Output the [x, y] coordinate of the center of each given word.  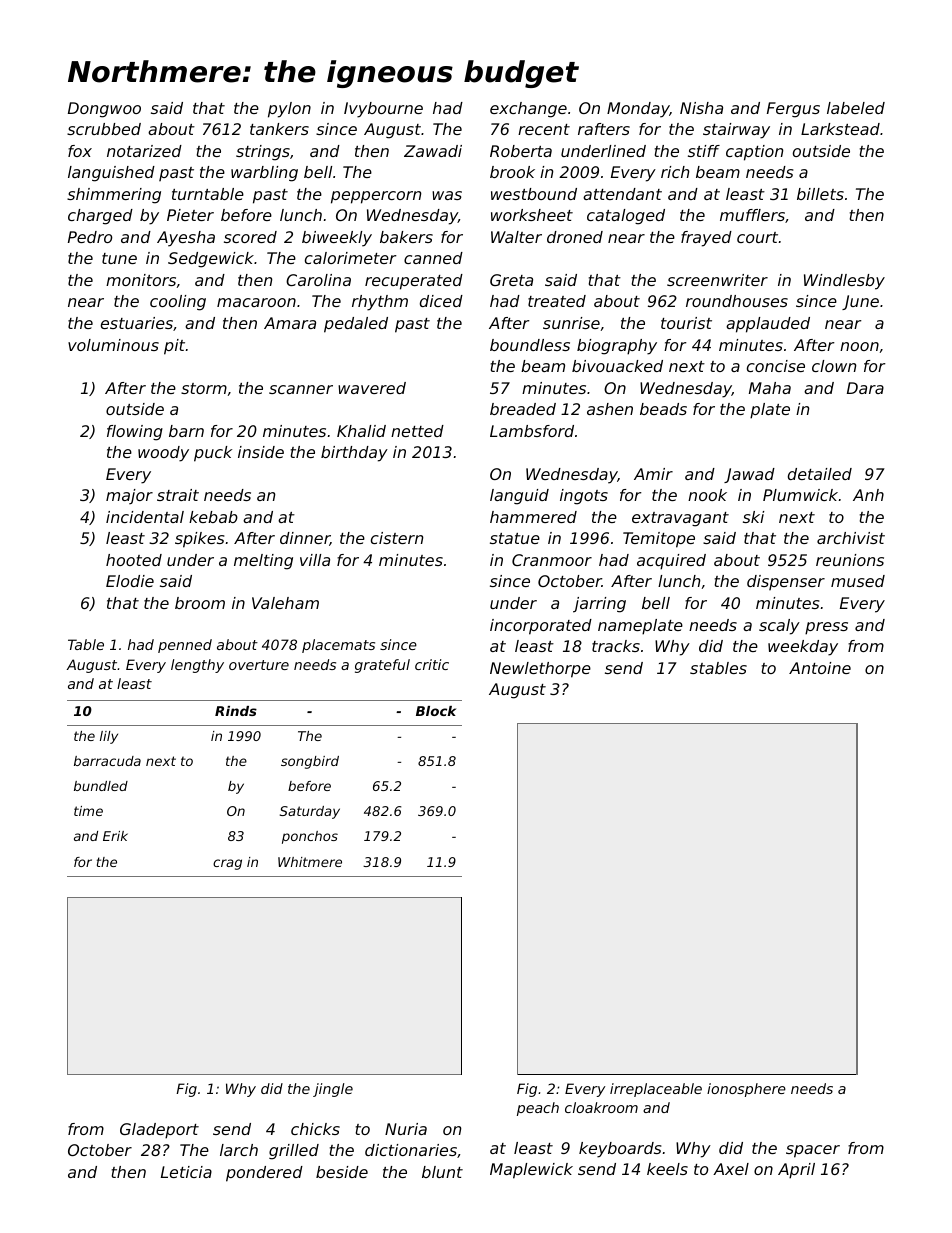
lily [109, 737]
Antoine [820, 668]
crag [227, 864]
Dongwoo [104, 110]
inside [261, 452]
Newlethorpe [540, 670]
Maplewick [531, 1171]
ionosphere [746, 1090]
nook [707, 495]
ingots [584, 497]
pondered [264, 1174]
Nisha [701, 108]
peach [538, 1109]
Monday [638, 110]
